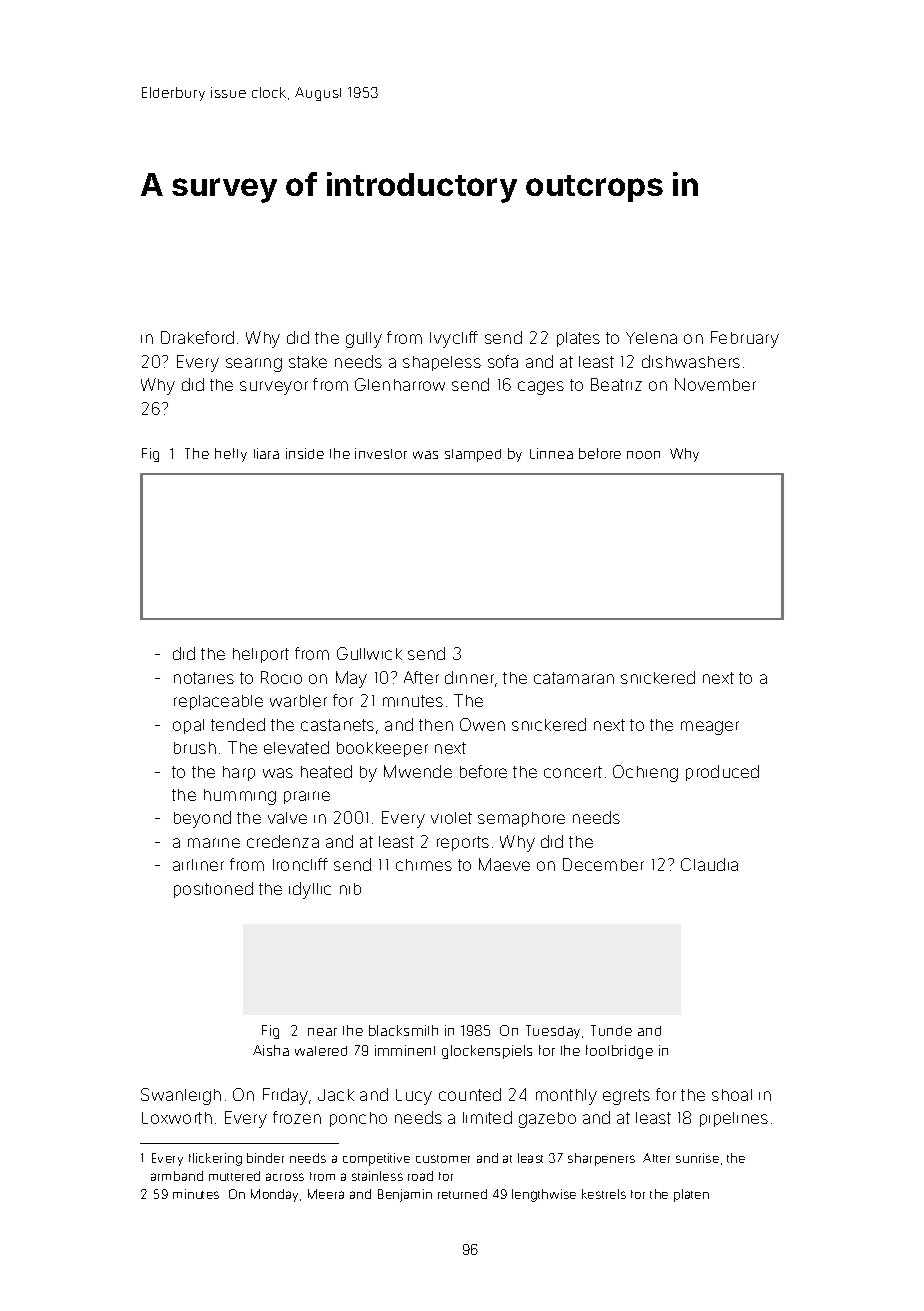 Image resolution: width=924 pixels, height=1311 pixels. Describe the element at coordinates (551, 453) in the page. I see `Linnea` at that location.
